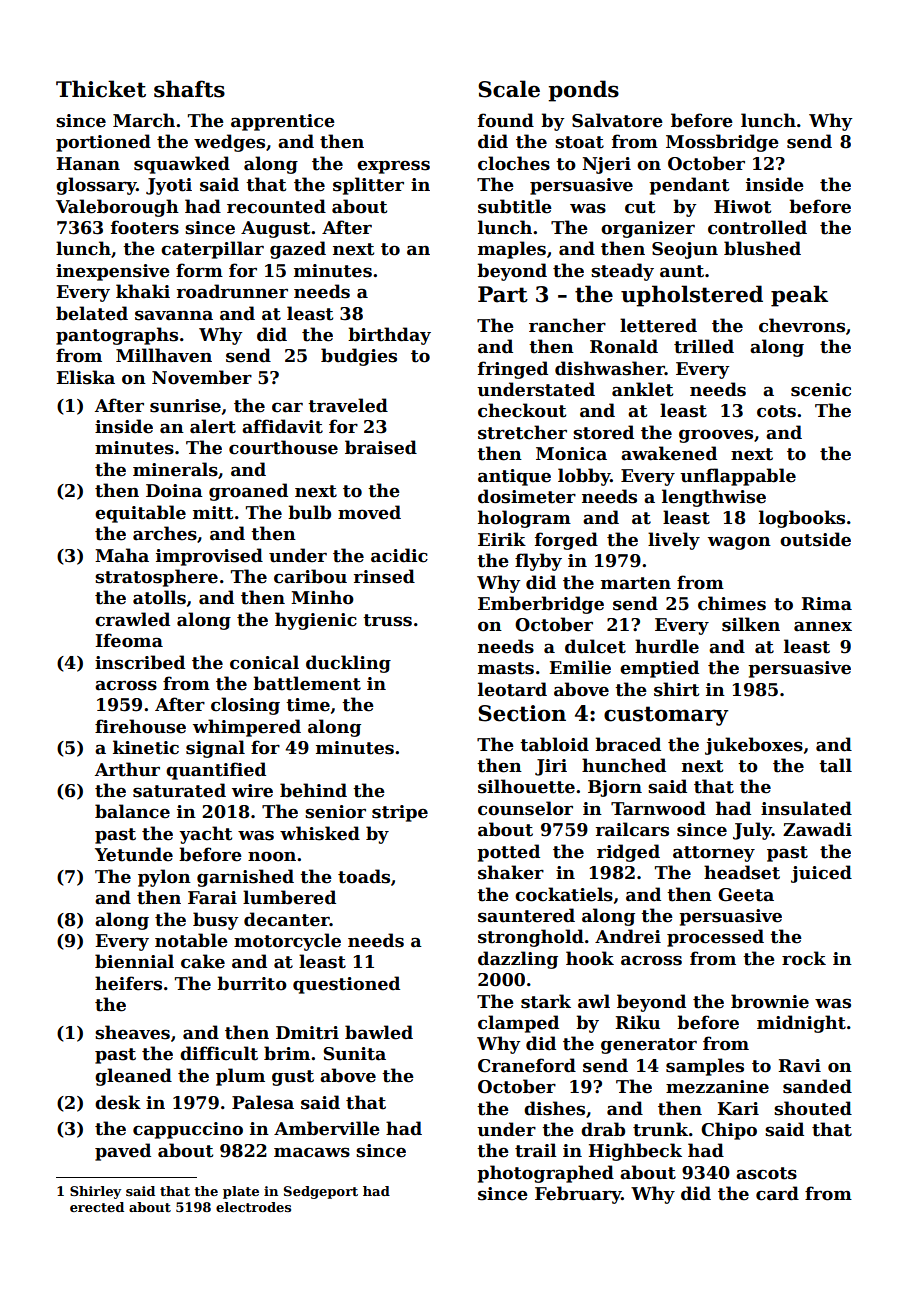 Image resolution: width=908 pixels, height=1316 pixels. What do you see at coordinates (742, 207) in the document?
I see `Hiwot` at bounding box center [742, 207].
